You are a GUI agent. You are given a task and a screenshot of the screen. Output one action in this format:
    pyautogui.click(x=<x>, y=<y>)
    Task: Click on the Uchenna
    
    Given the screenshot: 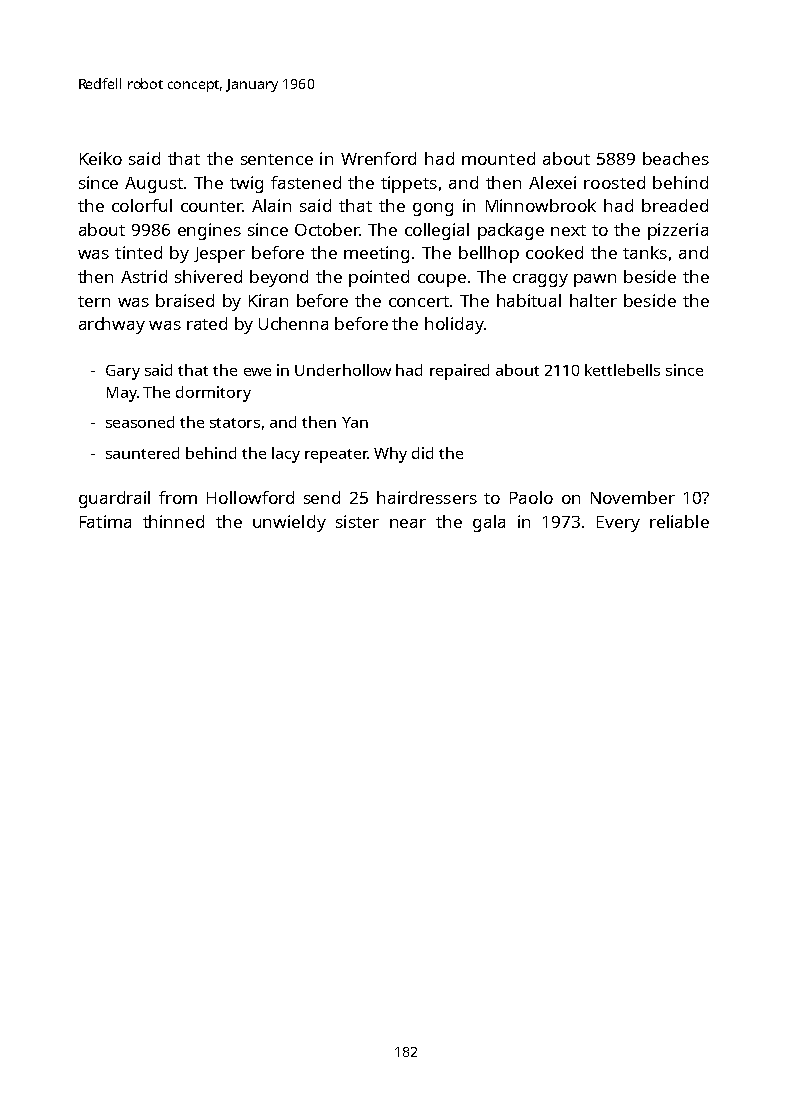 What is the action you would take?
    pyautogui.click(x=293, y=323)
